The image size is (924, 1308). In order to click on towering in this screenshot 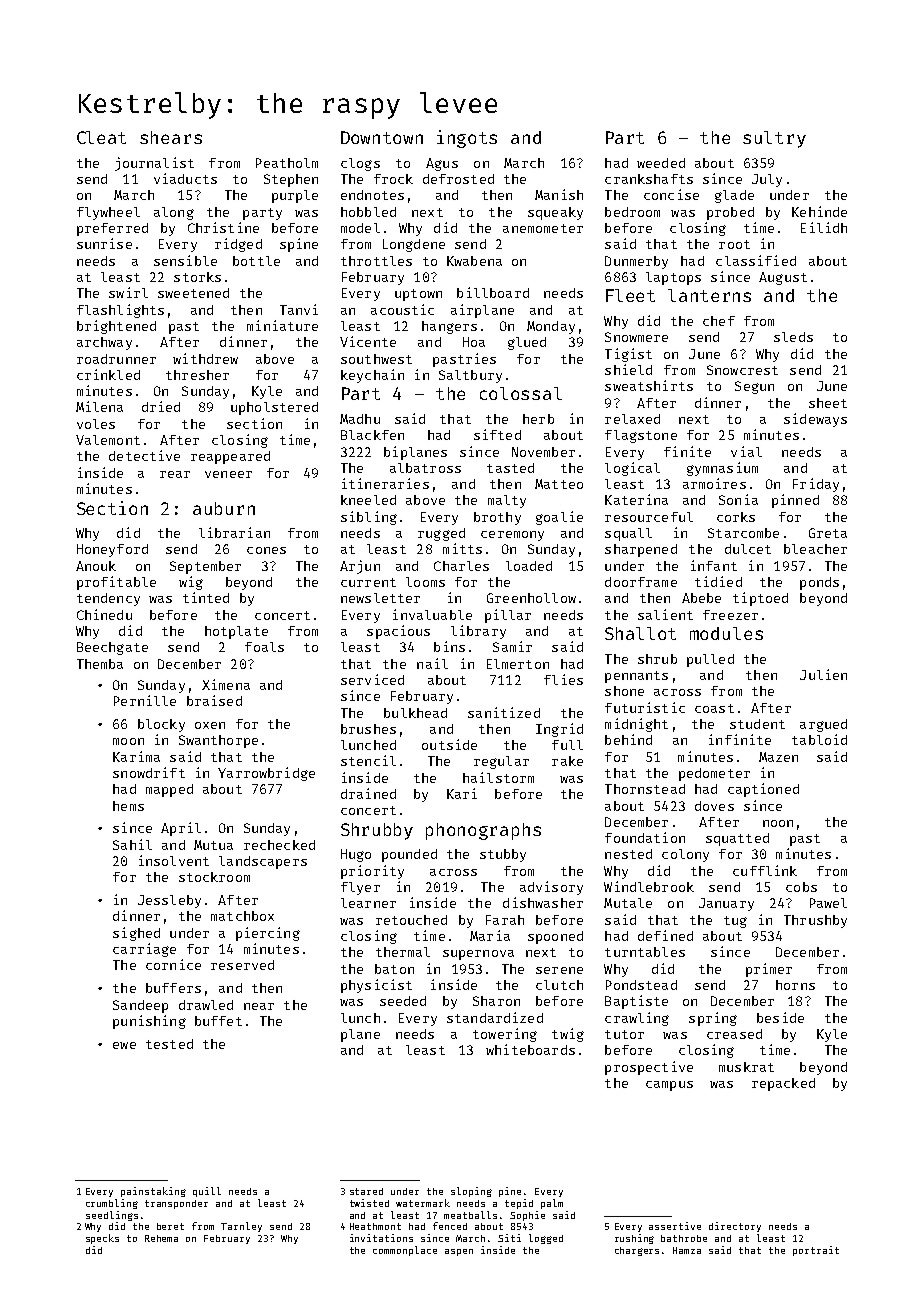, I will do `click(505, 1035)`.
